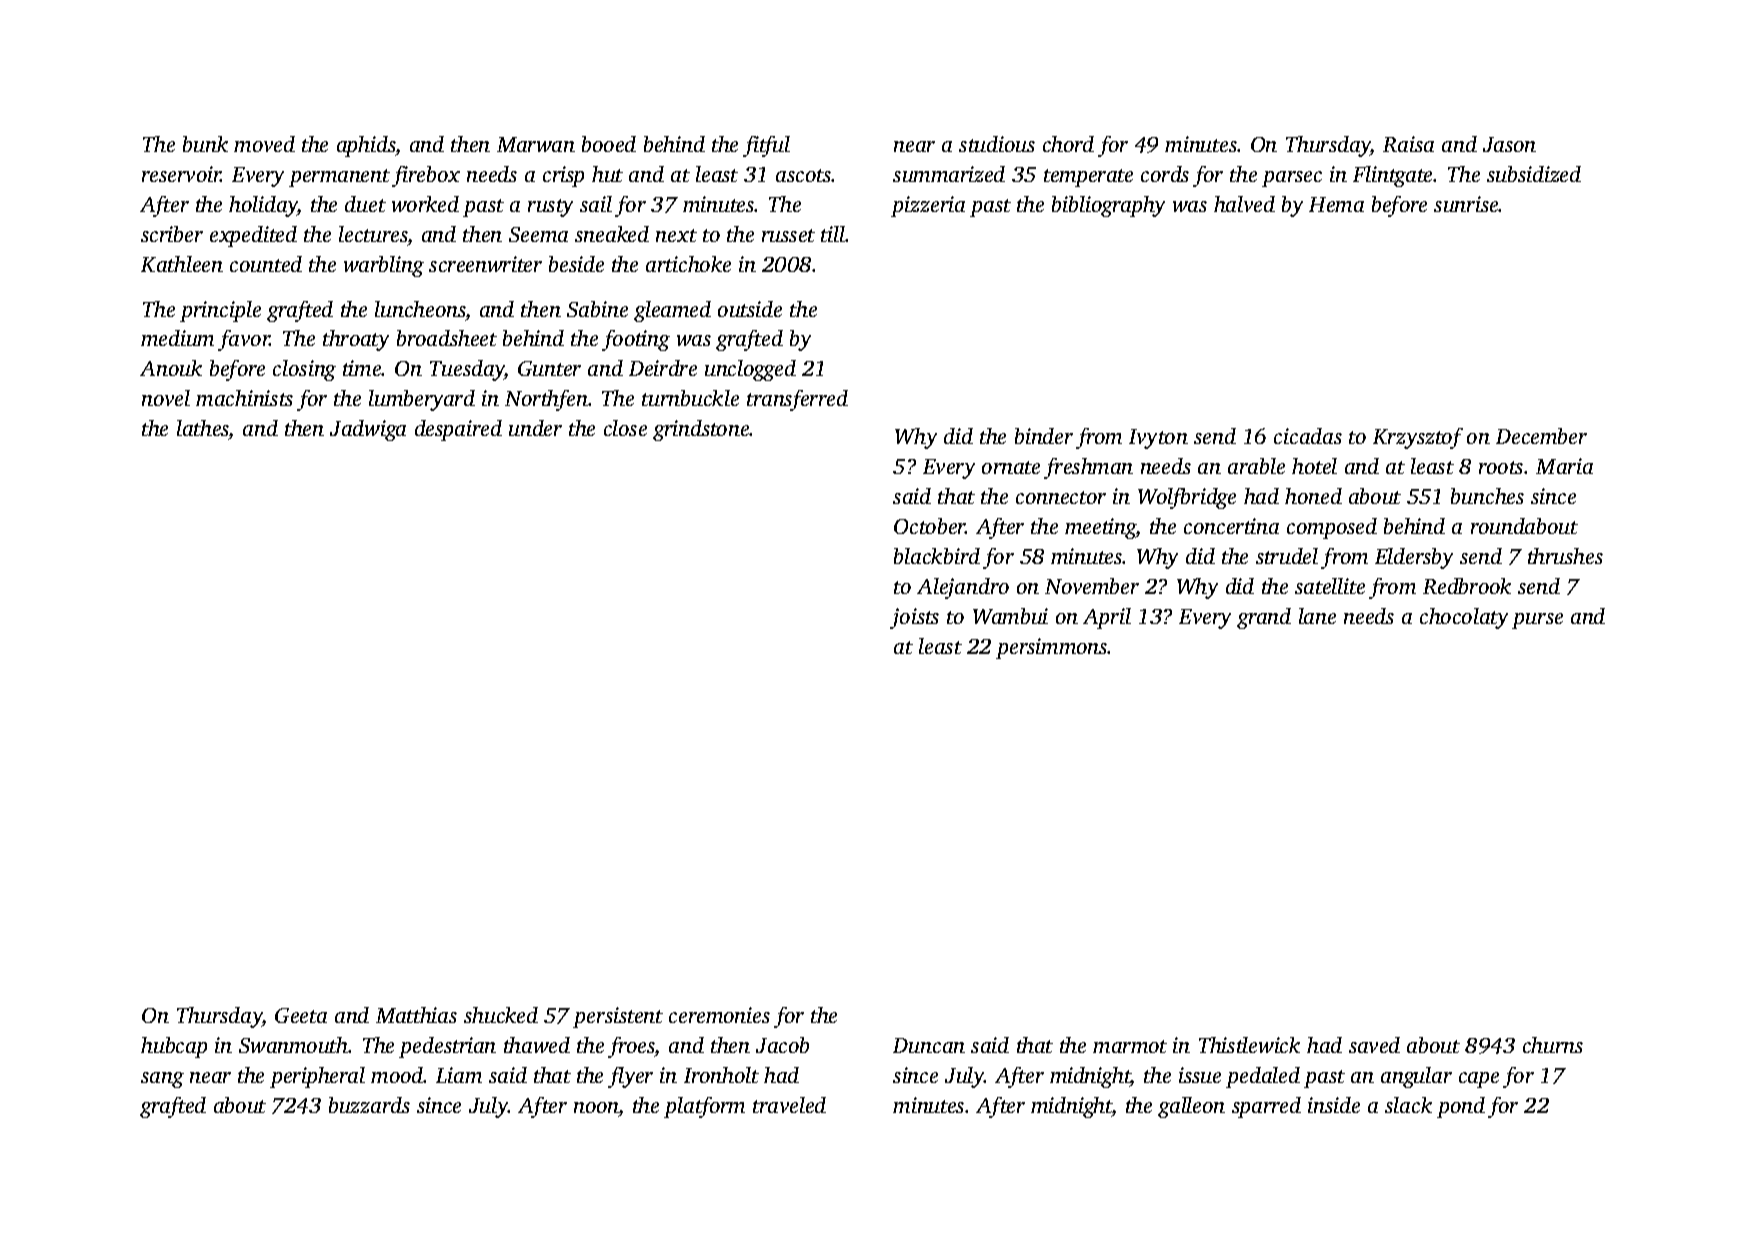 The height and width of the page is (1237, 1749). What do you see at coordinates (205, 144) in the page?
I see `bunk` at bounding box center [205, 144].
